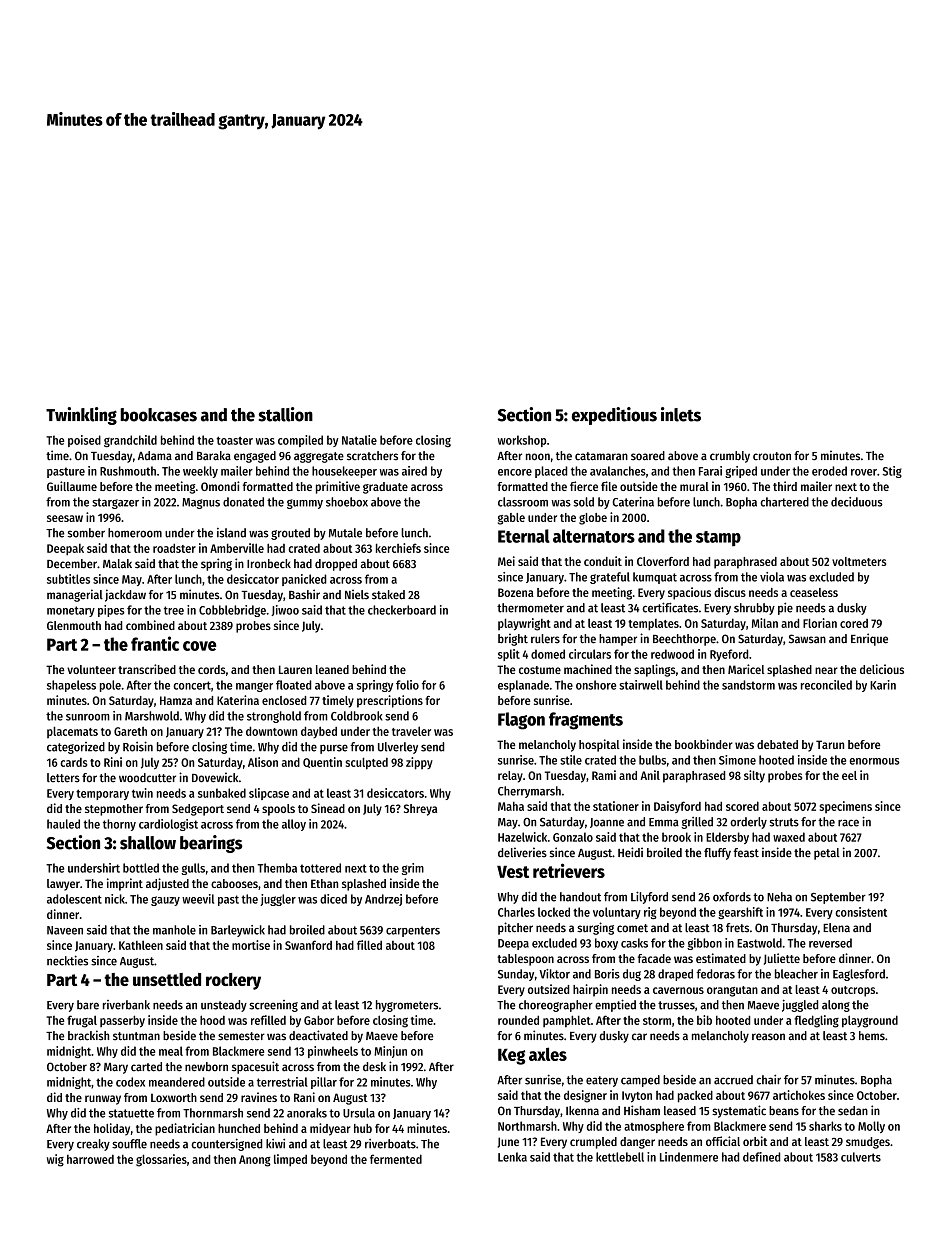  I want to click on wig, so click(55, 1160).
